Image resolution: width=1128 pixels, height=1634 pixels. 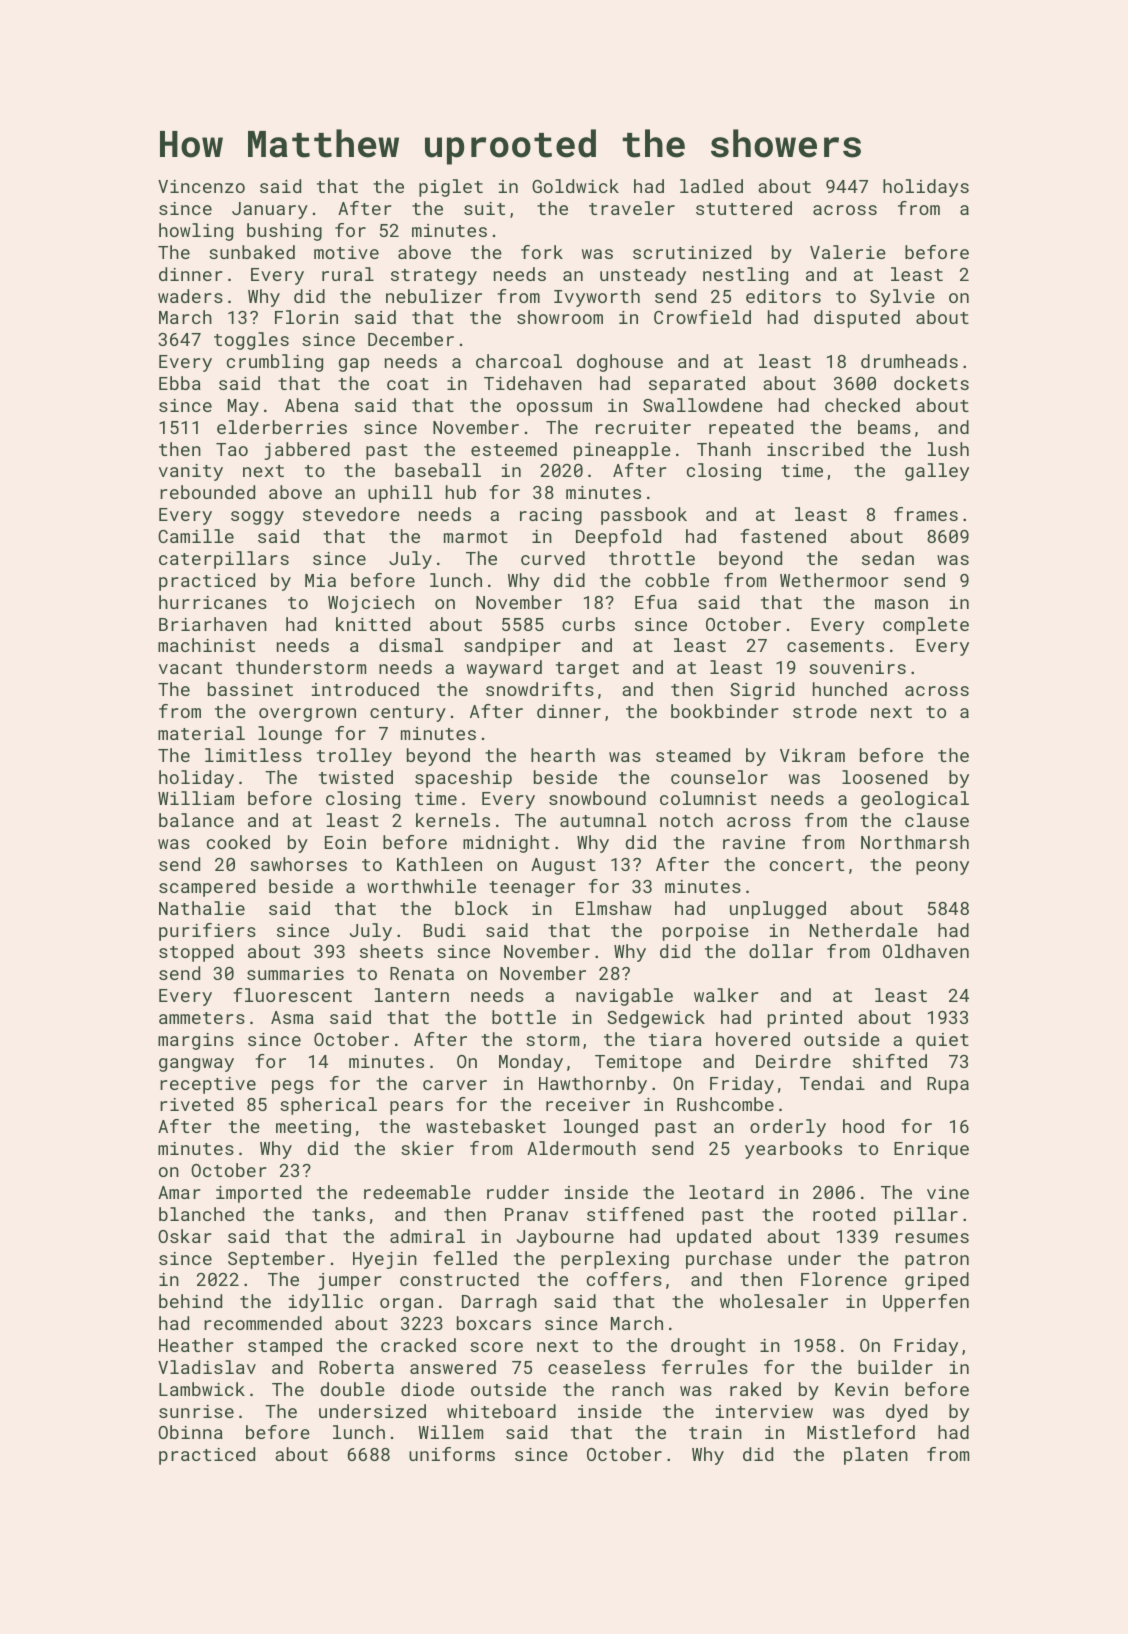 What do you see at coordinates (926, 626) in the screenshot?
I see `complete` at bounding box center [926, 626].
